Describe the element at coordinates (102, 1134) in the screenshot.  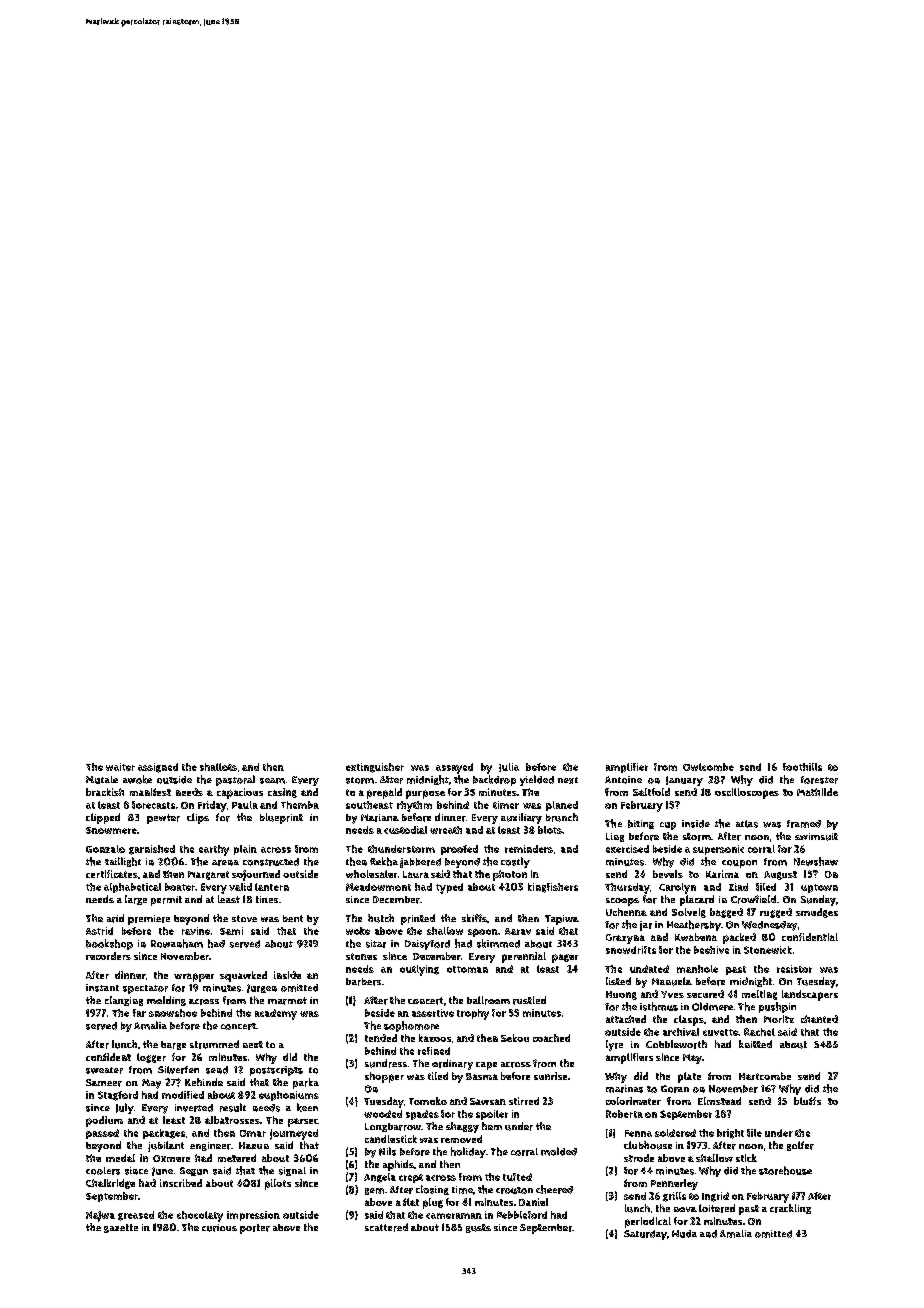
I see `passed` at that location.
